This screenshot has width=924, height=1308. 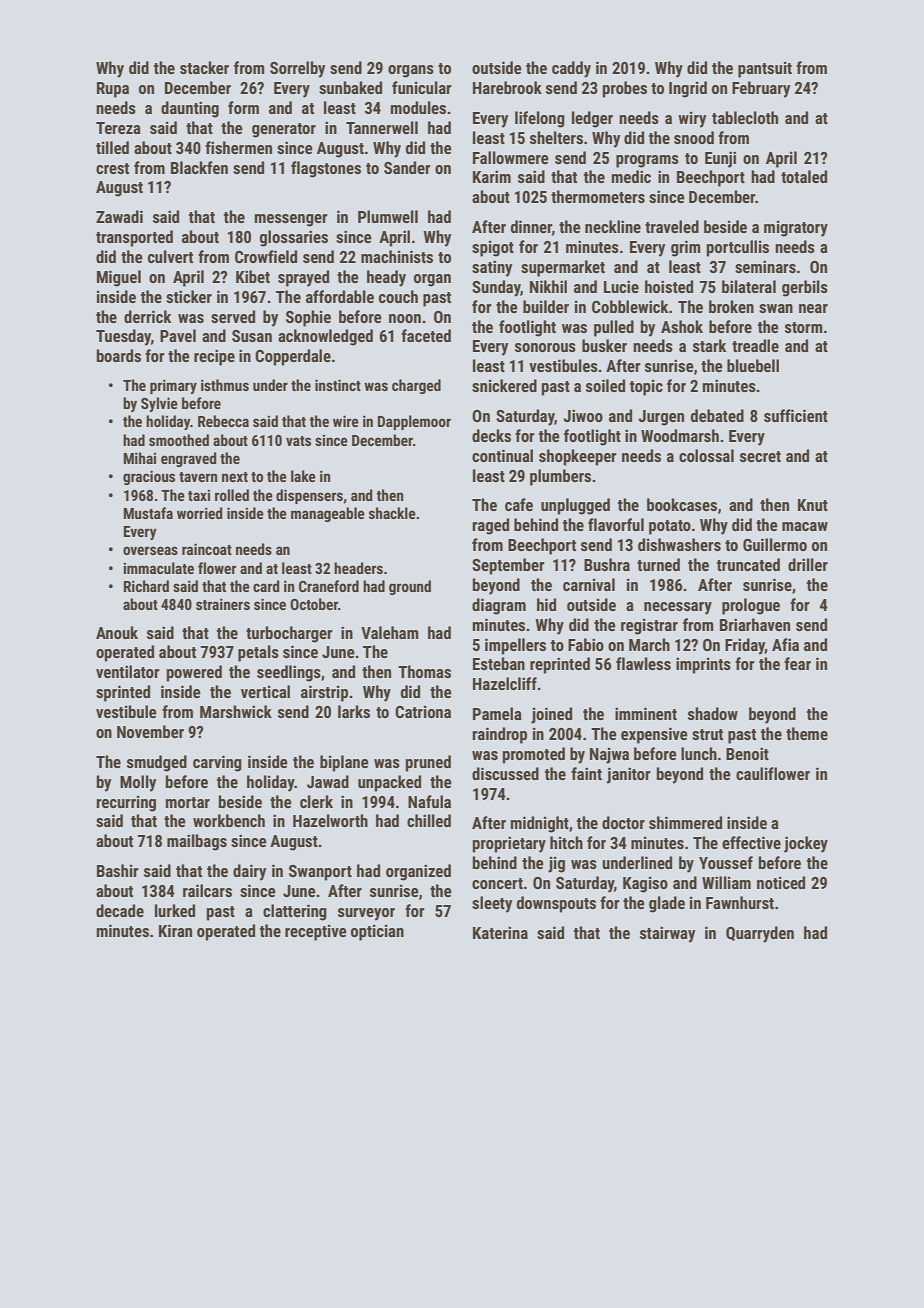 What do you see at coordinates (297, 69) in the screenshot?
I see `Sorrelby` at bounding box center [297, 69].
